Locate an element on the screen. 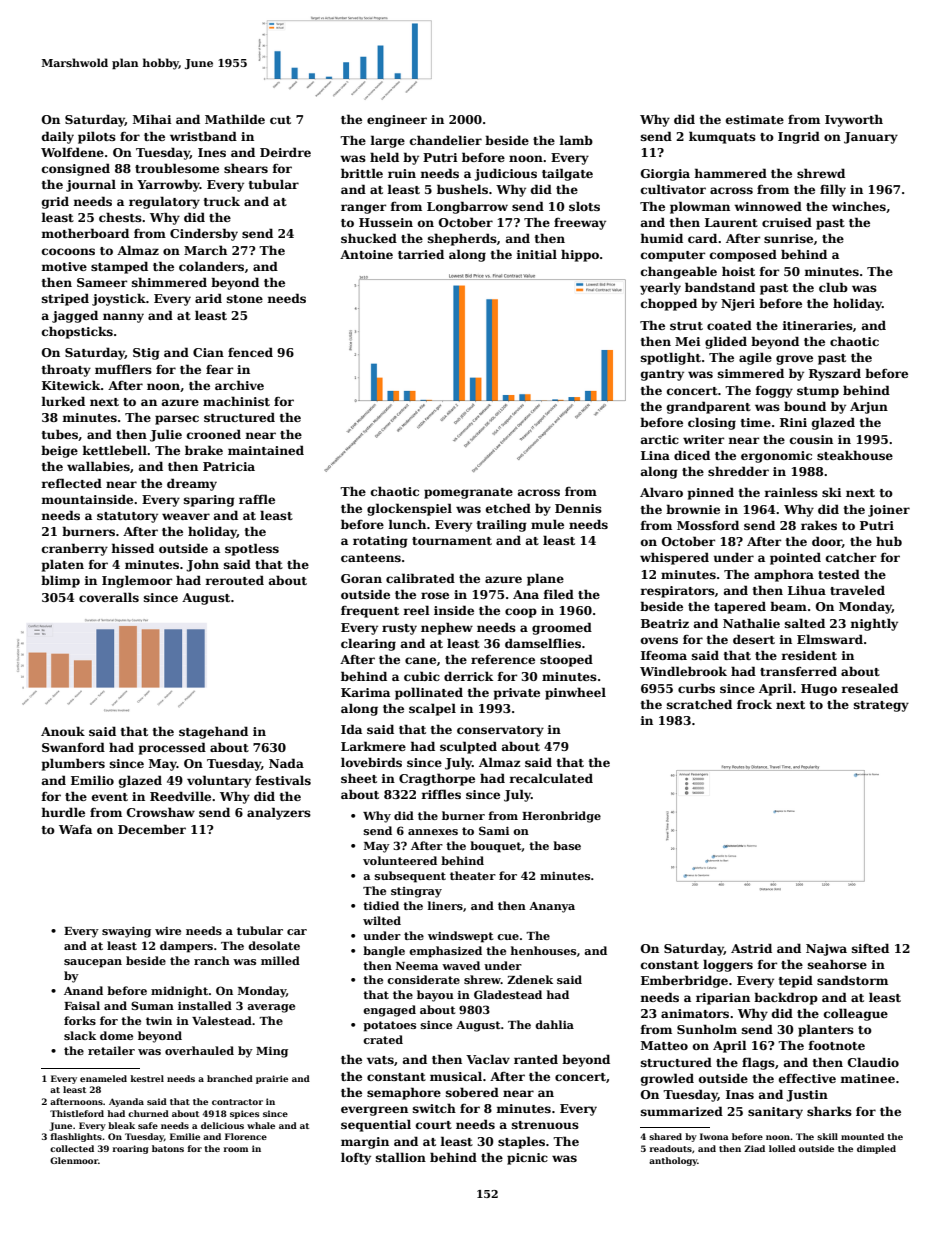 This screenshot has height=1233, width=952. cut is located at coordinates (280, 120).
